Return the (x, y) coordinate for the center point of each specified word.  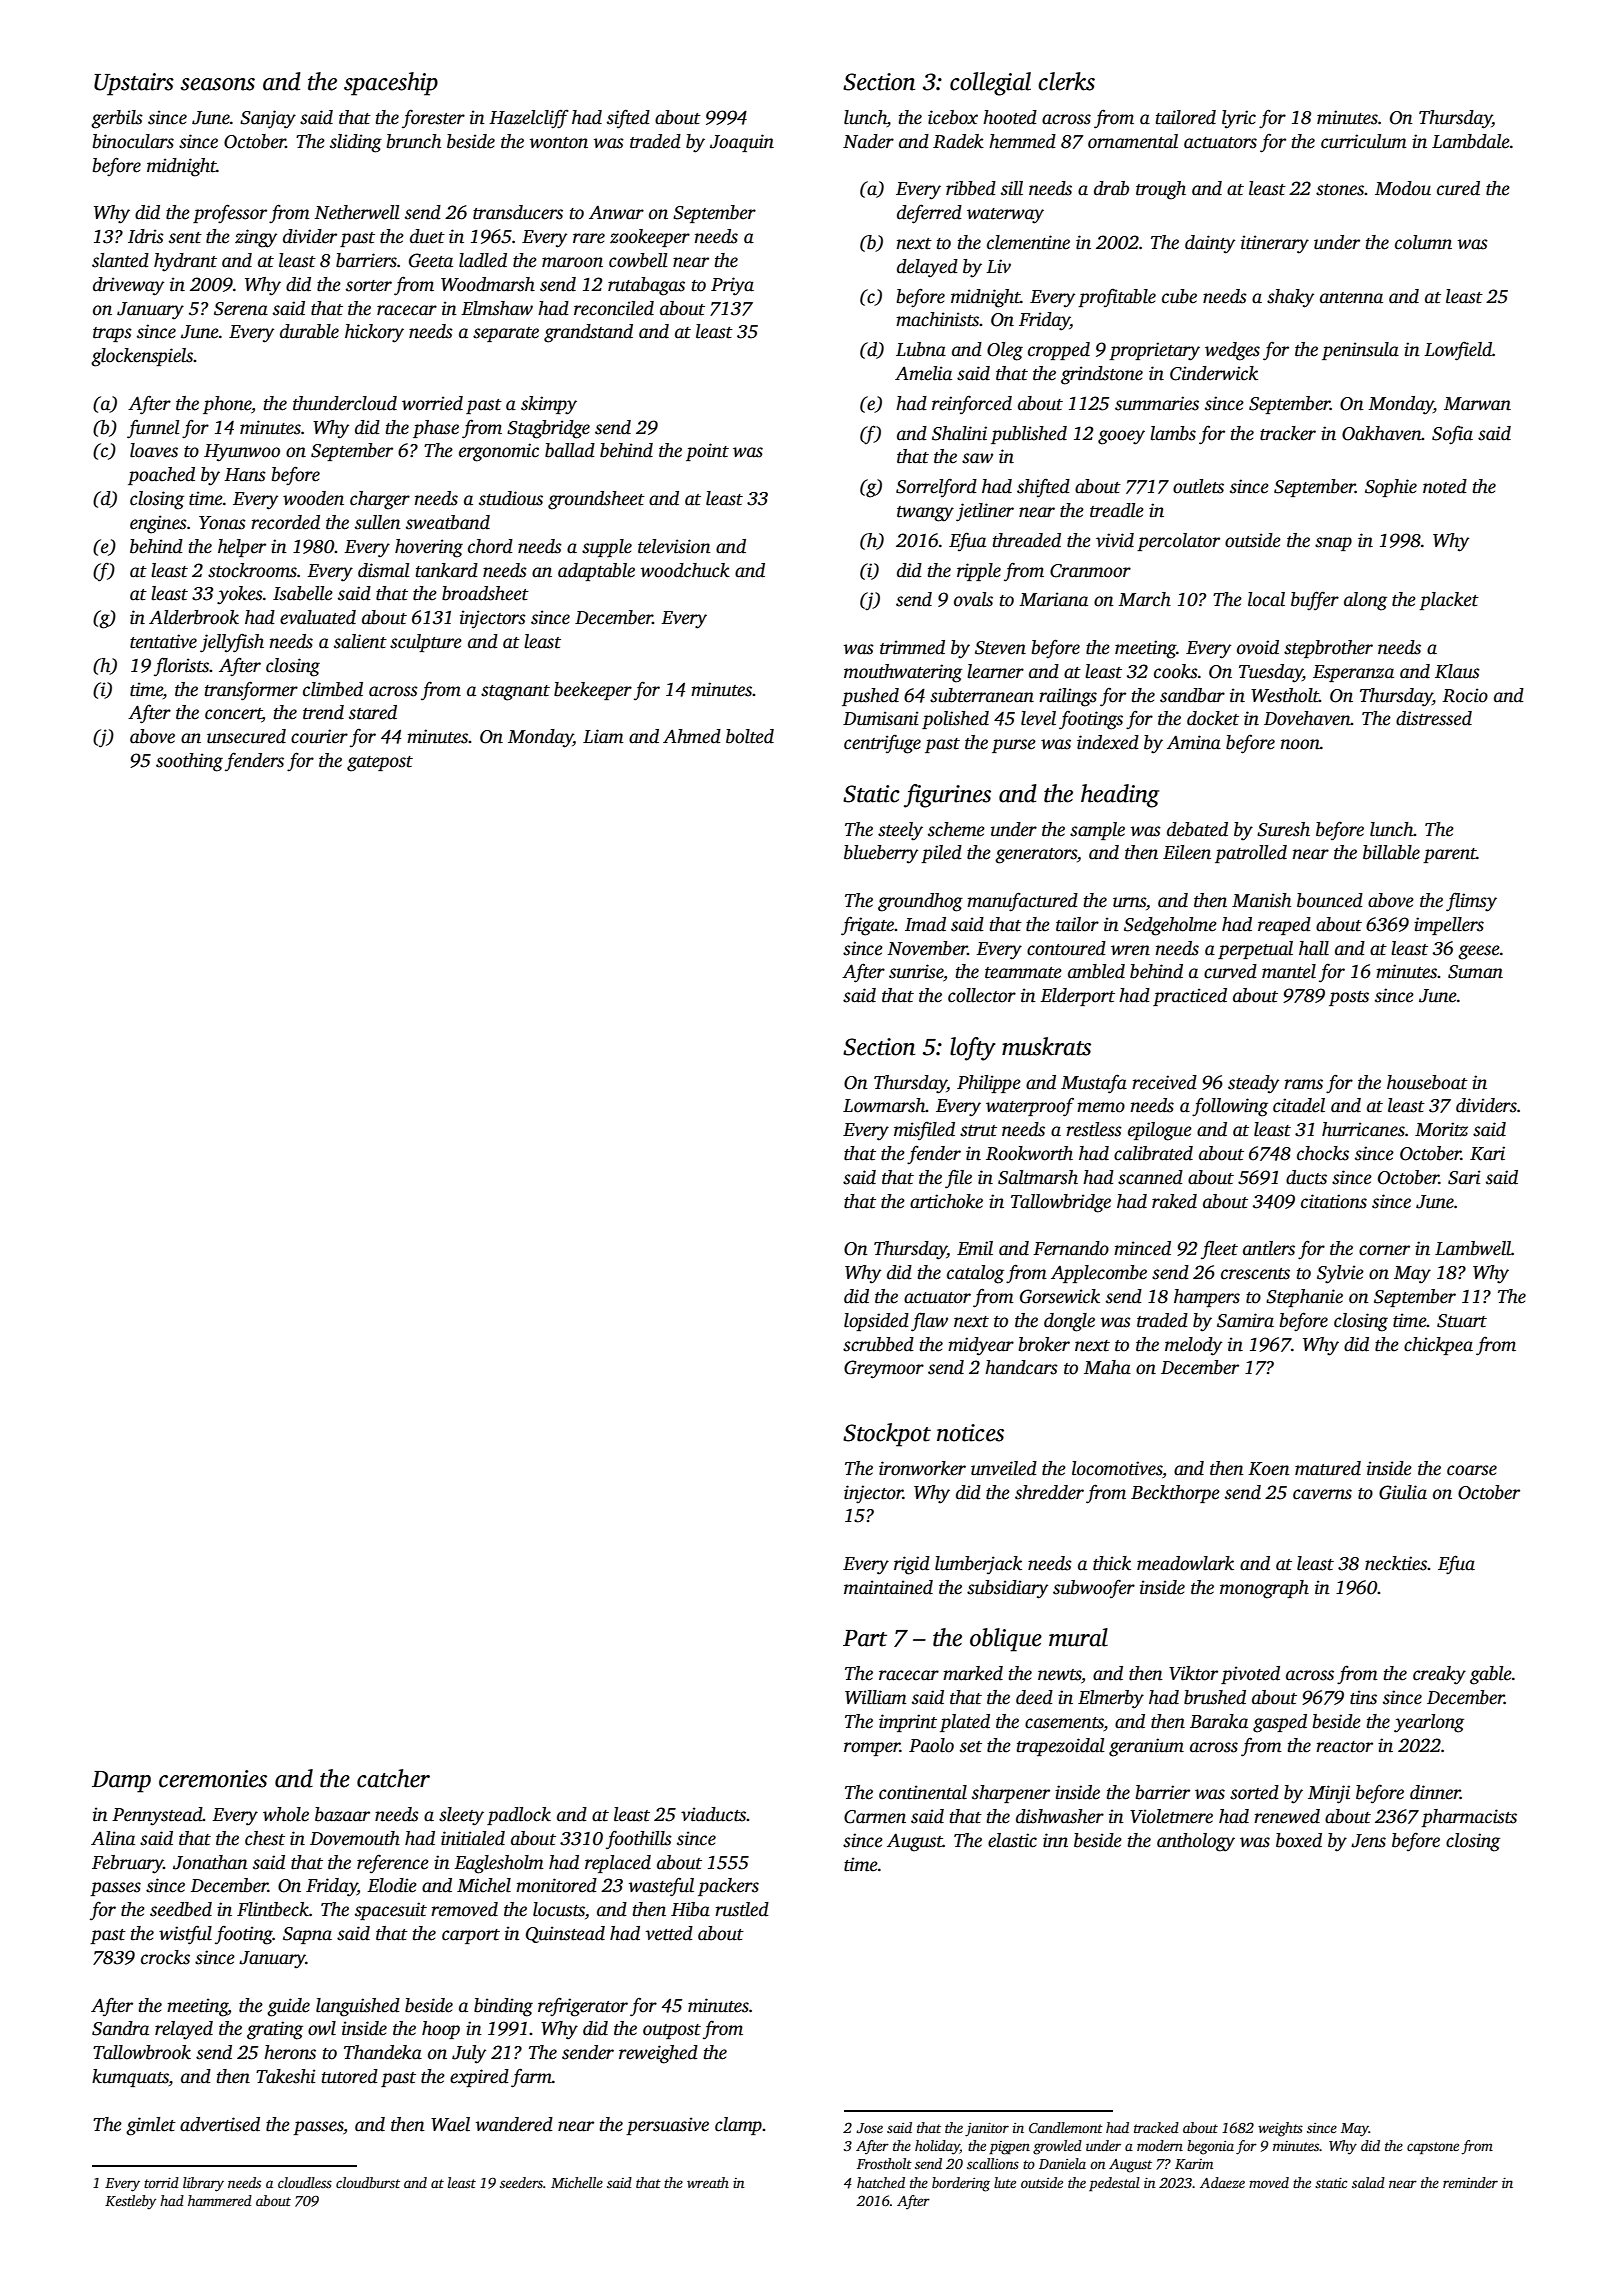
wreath (708, 2182)
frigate (868, 926)
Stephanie (1304, 1298)
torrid (161, 2182)
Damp (121, 1782)
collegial (990, 84)
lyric (1239, 119)
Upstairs (134, 84)
